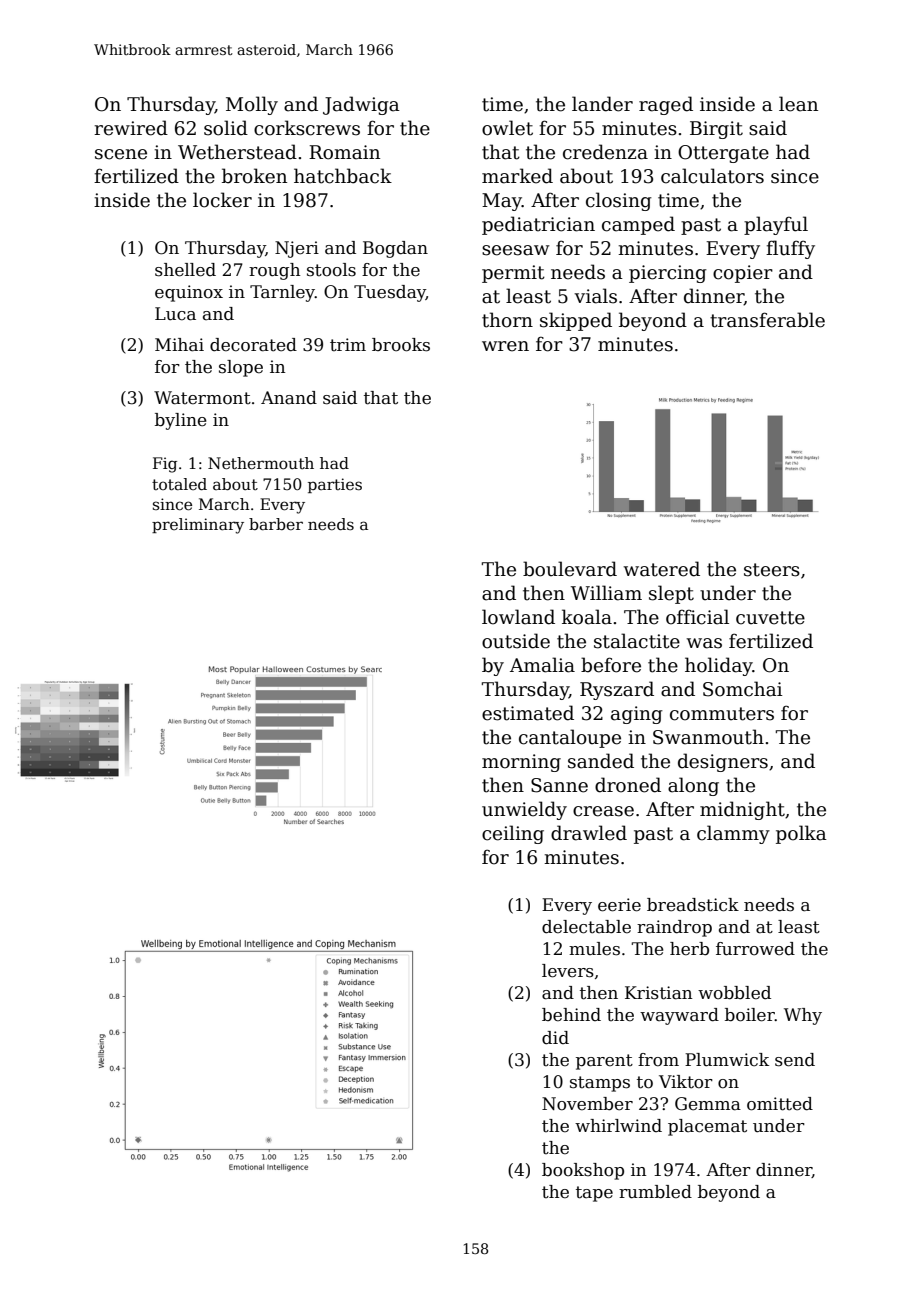 This image has width=924, height=1308. What do you see at coordinates (555, 1038) in the image?
I see `did` at bounding box center [555, 1038].
